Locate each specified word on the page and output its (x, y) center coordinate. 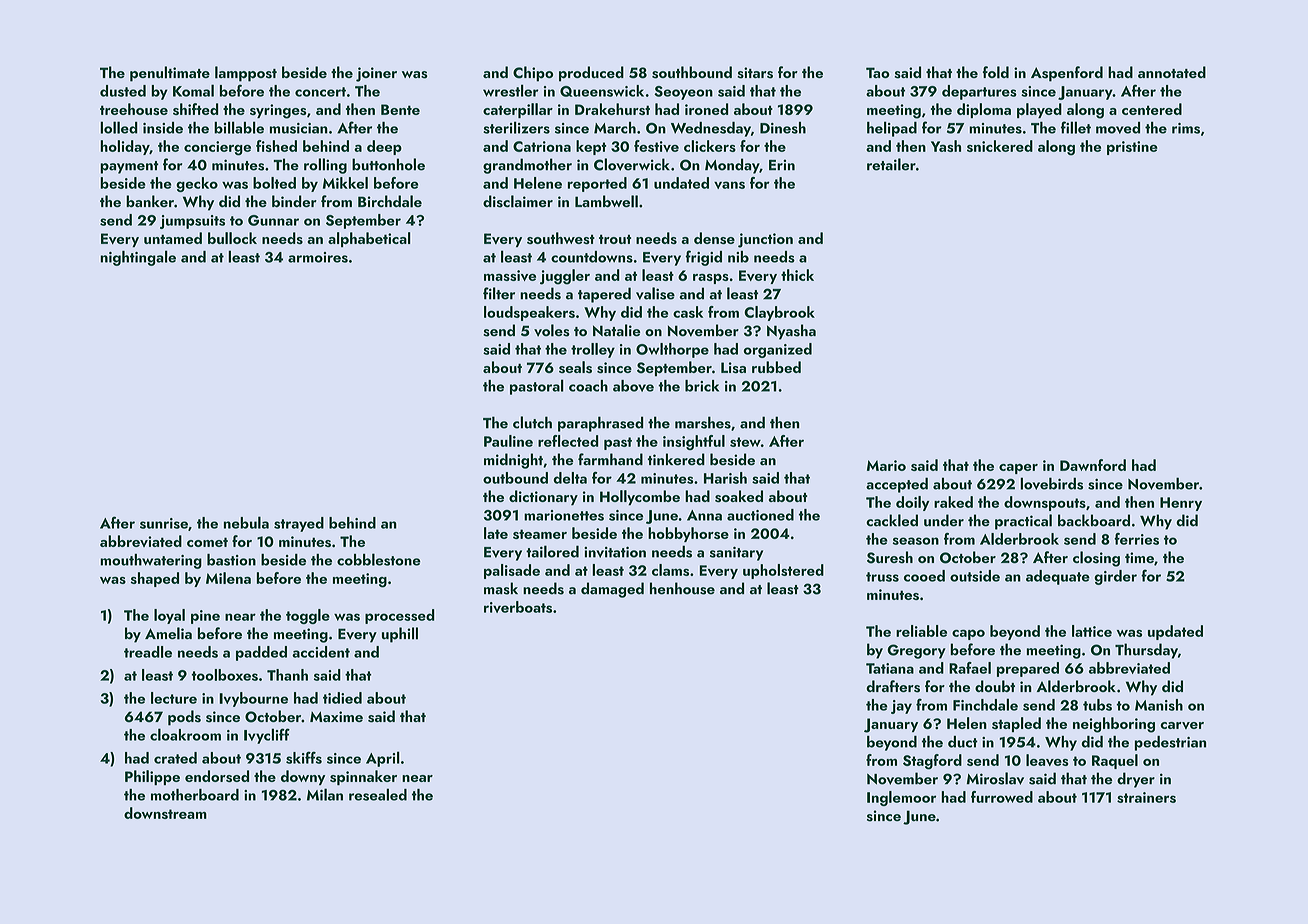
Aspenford (1067, 74)
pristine (1132, 148)
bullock (232, 238)
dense (714, 238)
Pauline (508, 441)
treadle (148, 652)
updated (1175, 632)
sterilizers (516, 127)
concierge (217, 148)
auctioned (760, 515)
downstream (165, 813)
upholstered (783, 571)
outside (975, 576)
